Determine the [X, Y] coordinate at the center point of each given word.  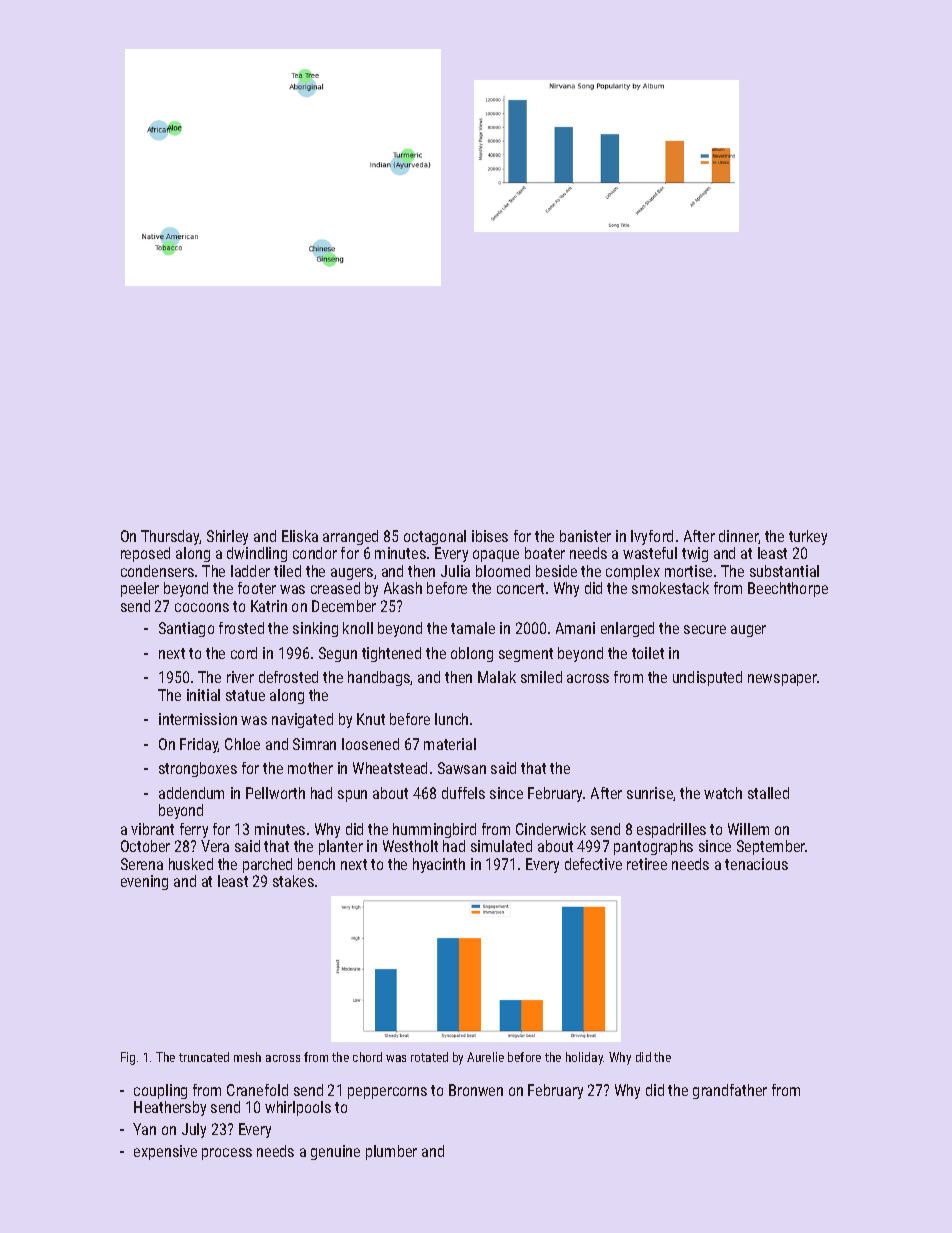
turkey [808, 537]
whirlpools [298, 1108]
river [240, 677]
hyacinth [439, 865]
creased [335, 588]
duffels [463, 793]
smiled [541, 677]
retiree [647, 864]
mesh [247, 1057]
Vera [215, 846]
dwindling [257, 554]
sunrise [650, 793]
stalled [768, 793]
